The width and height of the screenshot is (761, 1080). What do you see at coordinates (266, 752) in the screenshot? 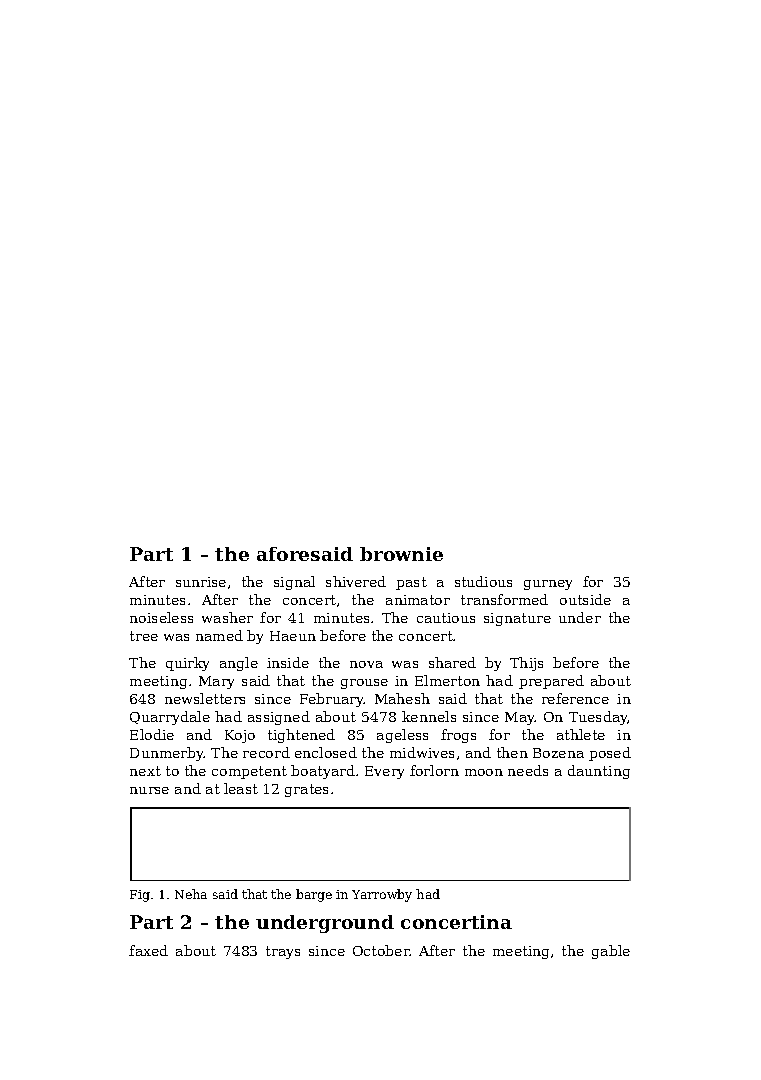
I see `record` at bounding box center [266, 752].
